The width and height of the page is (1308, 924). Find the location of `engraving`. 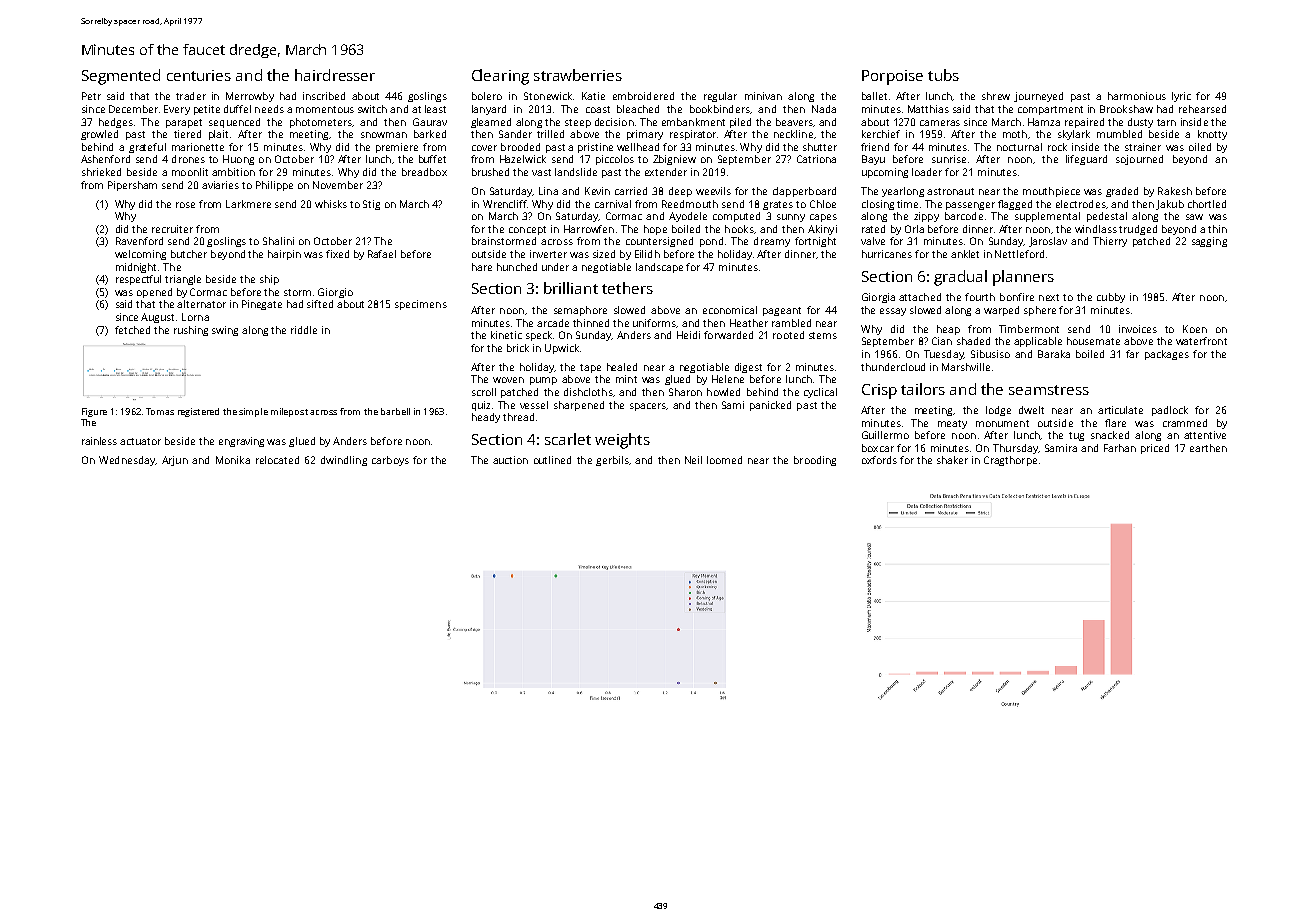

engraving is located at coordinates (241, 442).
